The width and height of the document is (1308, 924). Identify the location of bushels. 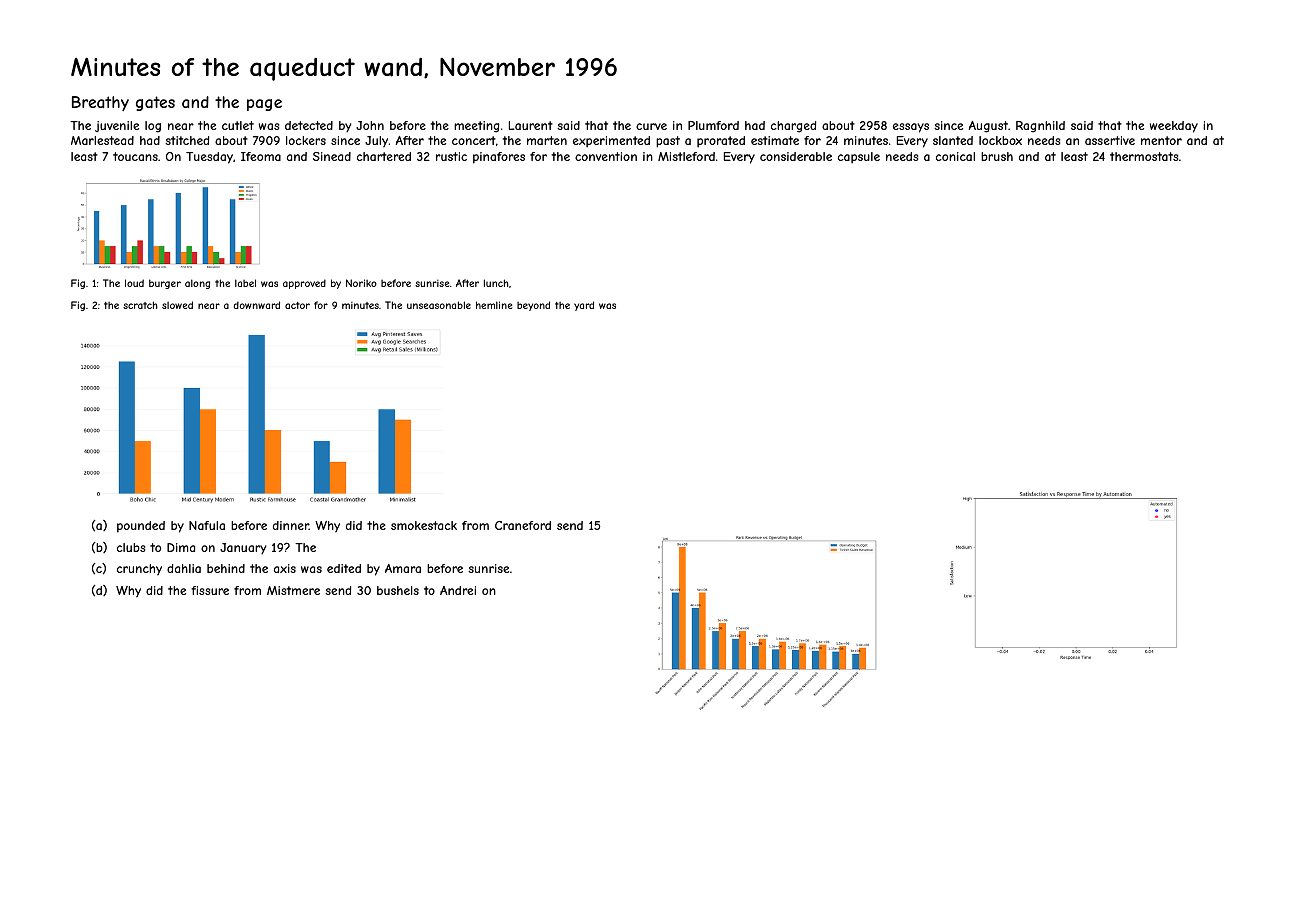
(398, 590).
